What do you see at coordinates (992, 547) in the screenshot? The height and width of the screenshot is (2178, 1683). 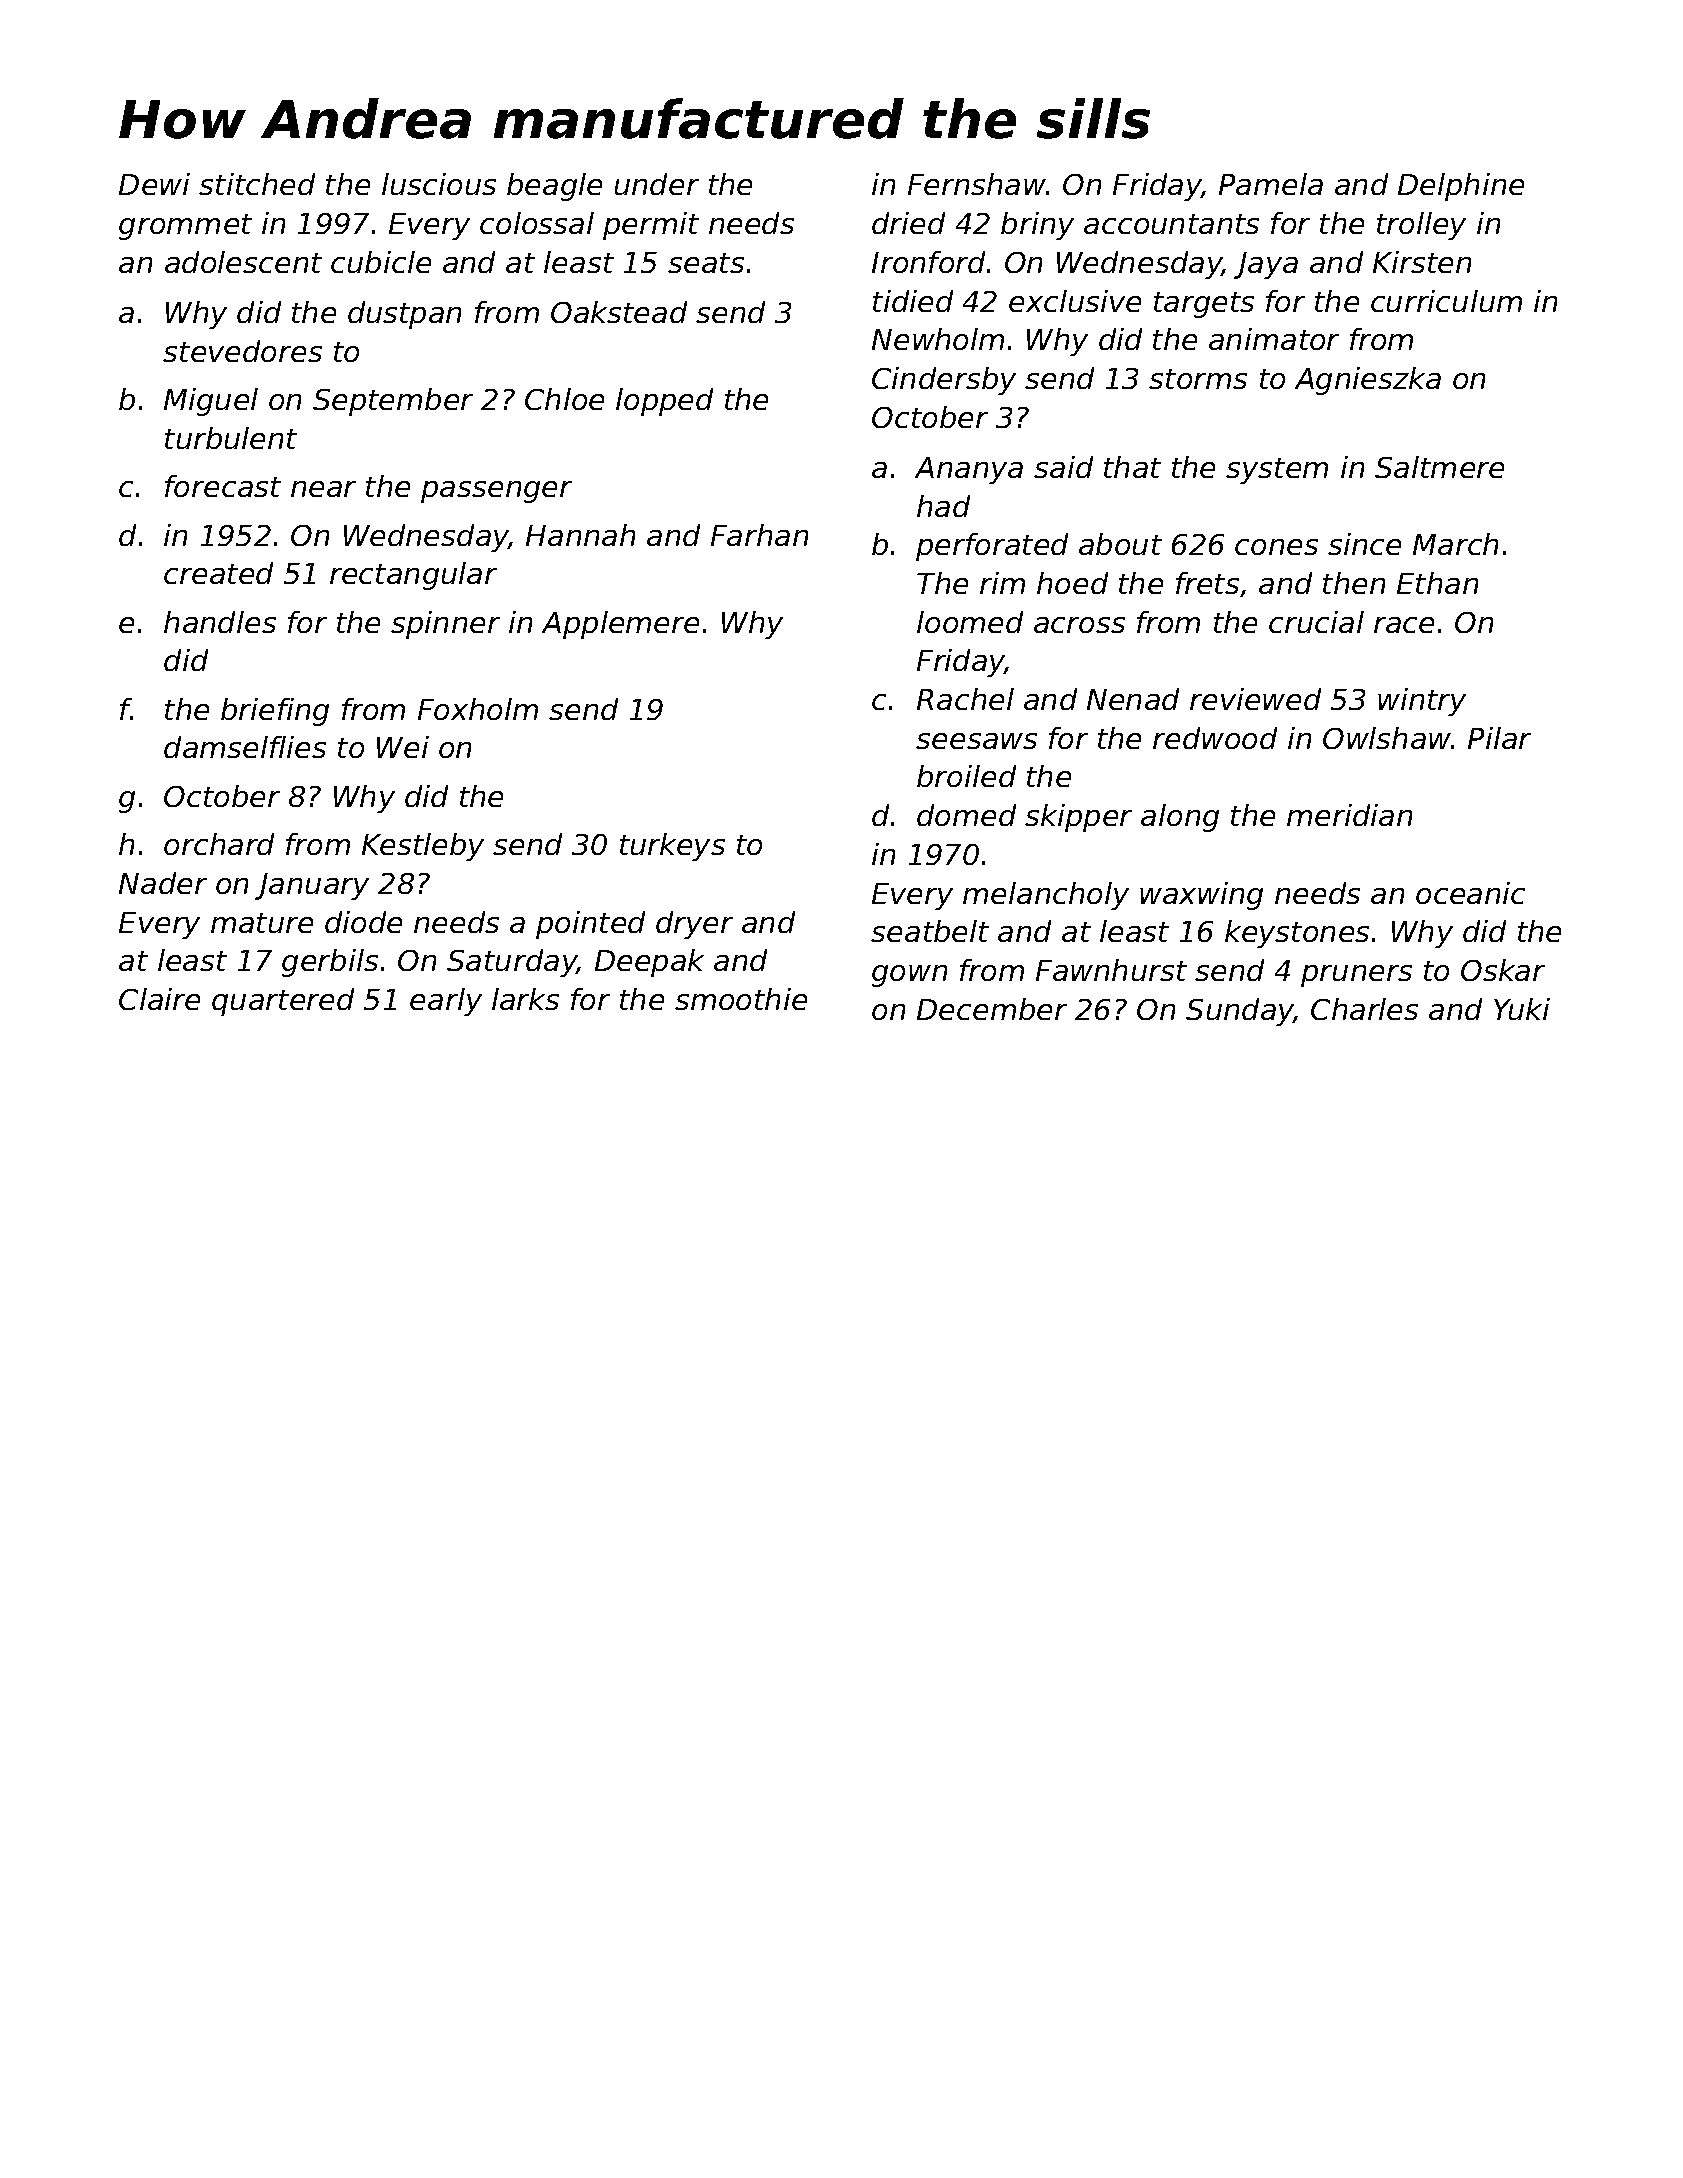 I see `perforated` at bounding box center [992, 547].
